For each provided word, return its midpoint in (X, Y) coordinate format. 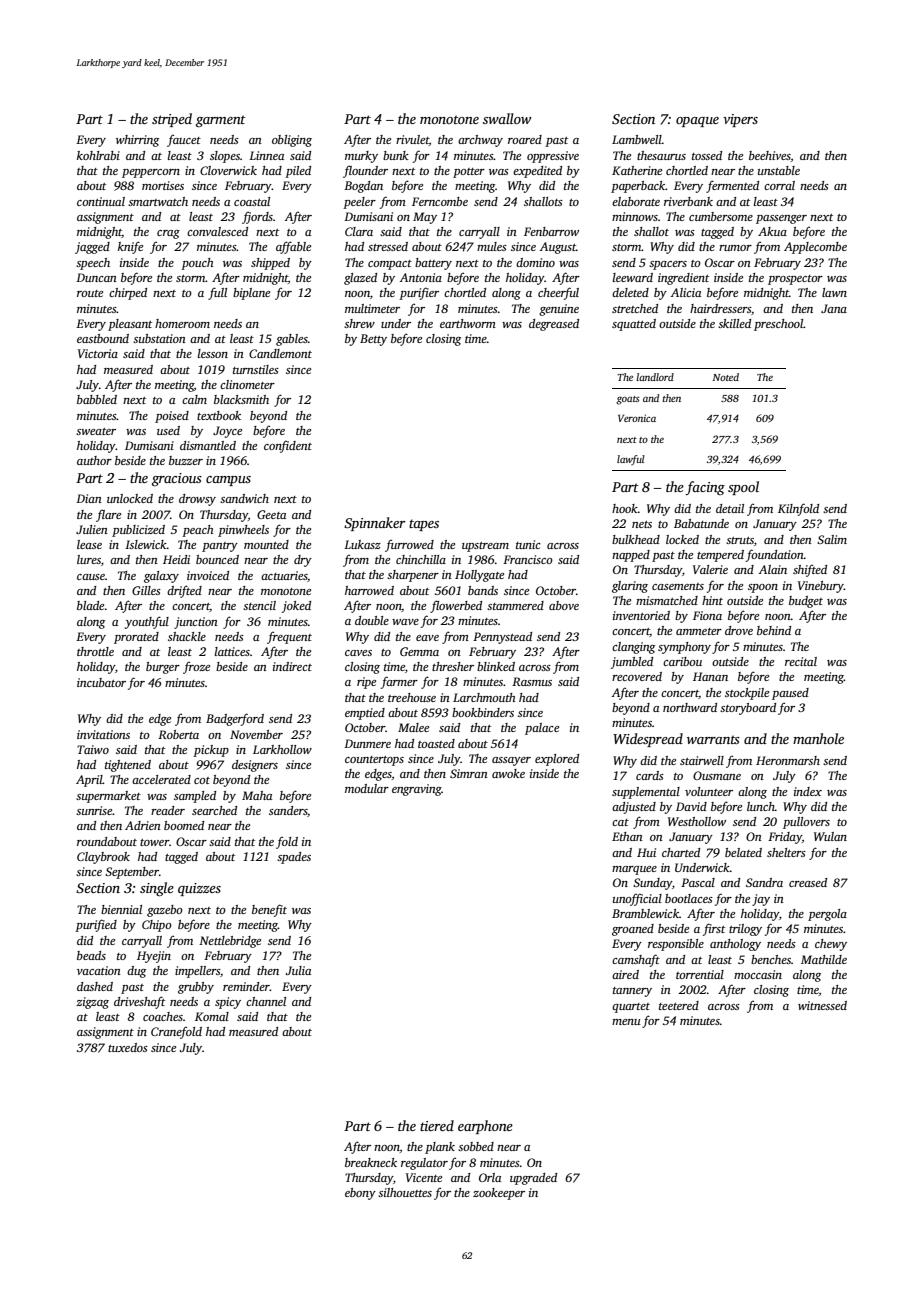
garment (221, 121)
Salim (832, 539)
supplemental (646, 793)
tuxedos (128, 1047)
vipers (740, 120)
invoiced (208, 575)
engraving (417, 790)
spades (294, 858)
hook (625, 508)
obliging (292, 141)
